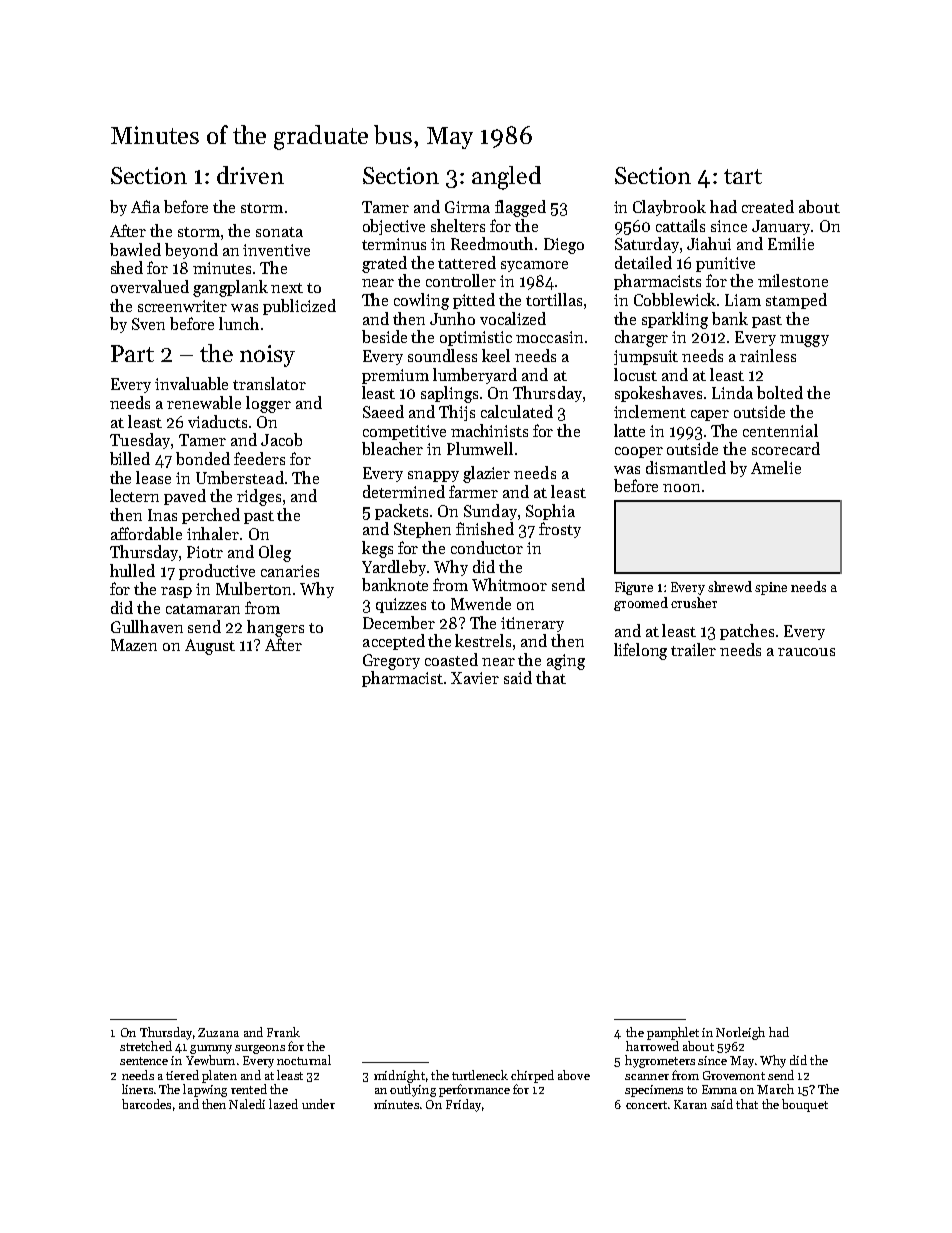  I want to click on Gregory, so click(391, 662).
